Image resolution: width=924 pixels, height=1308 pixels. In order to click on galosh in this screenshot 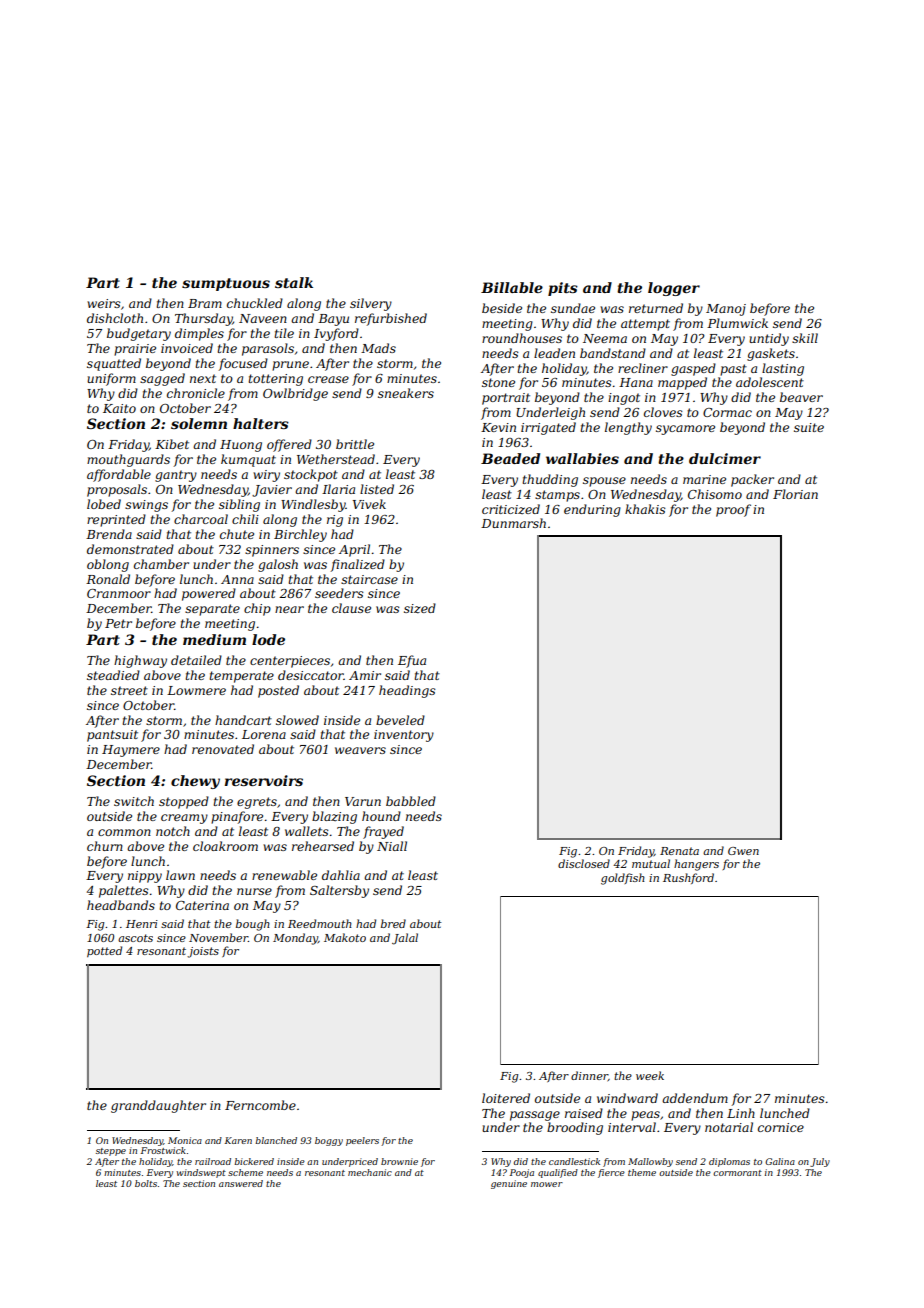, I will do `click(278, 565)`.
